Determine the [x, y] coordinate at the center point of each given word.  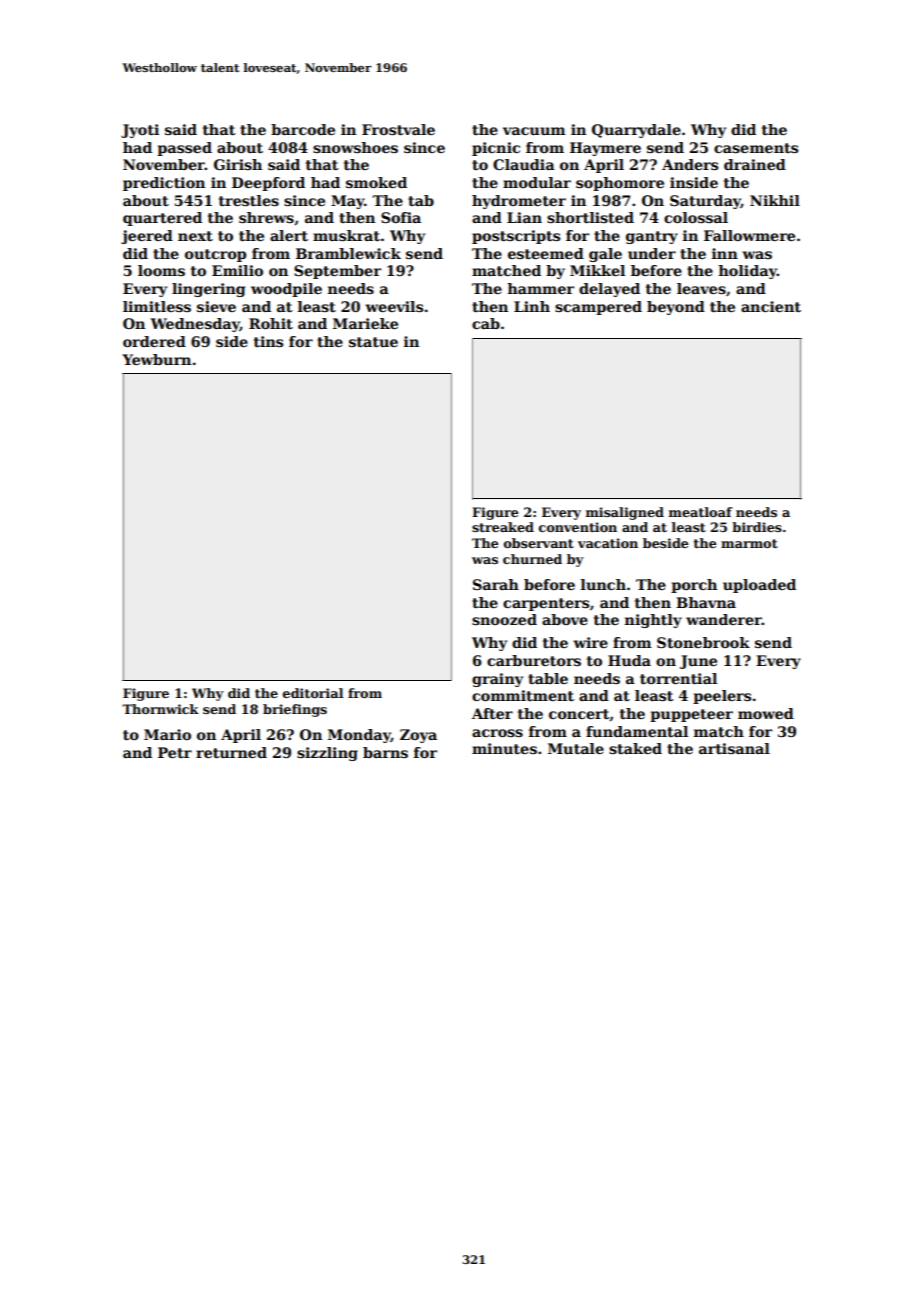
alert [289, 235]
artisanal [734, 748]
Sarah [496, 584]
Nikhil [775, 200]
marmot [749, 543]
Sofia [401, 217]
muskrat [346, 235]
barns [385, 752]
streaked [503, 527]
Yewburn [156, 359]
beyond [676, 308]
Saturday [705, 202]
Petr [175, 752]
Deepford [268, 184]
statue [373, 342]
